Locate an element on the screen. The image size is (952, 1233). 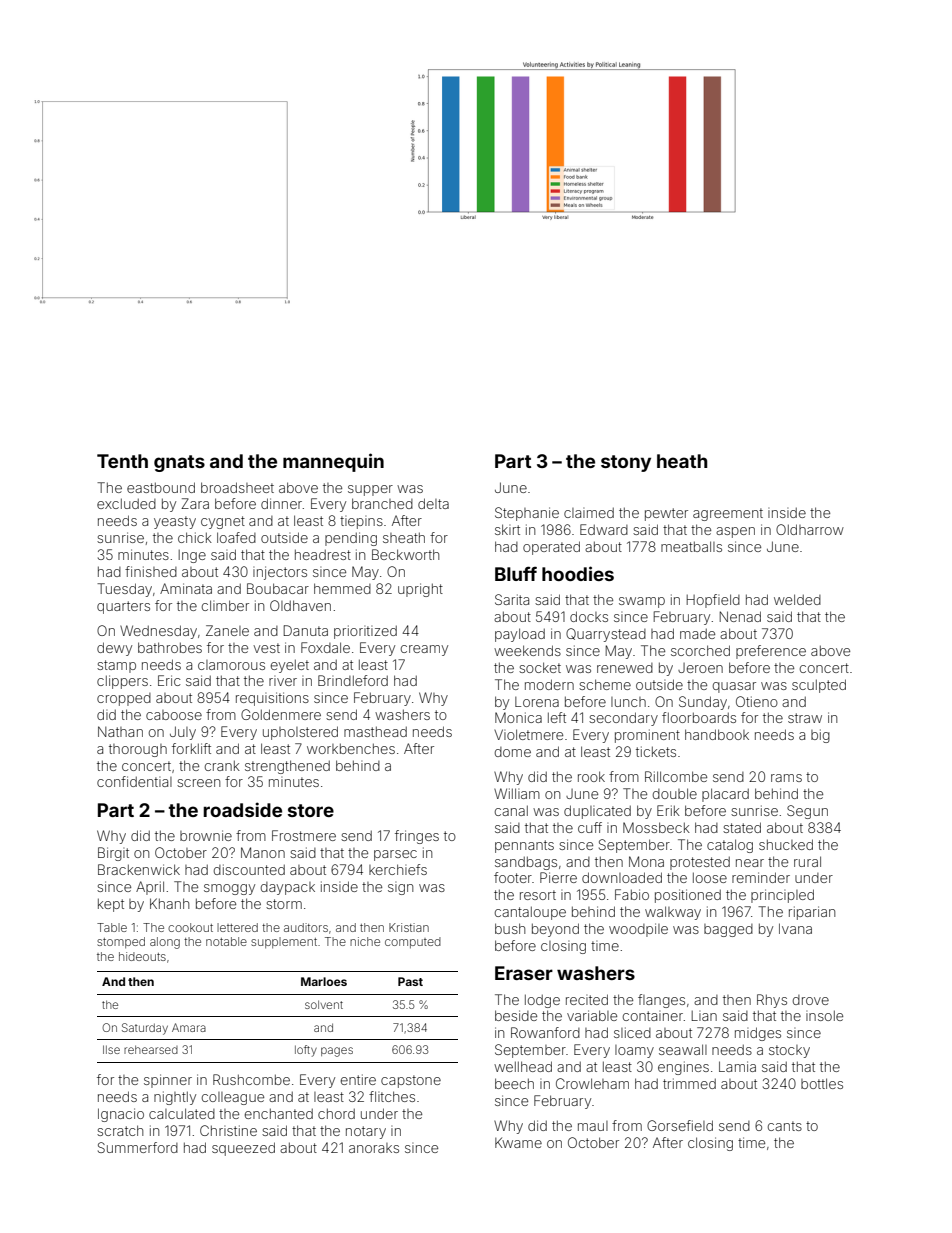
Amara is located at coordinates (189, 1027).
